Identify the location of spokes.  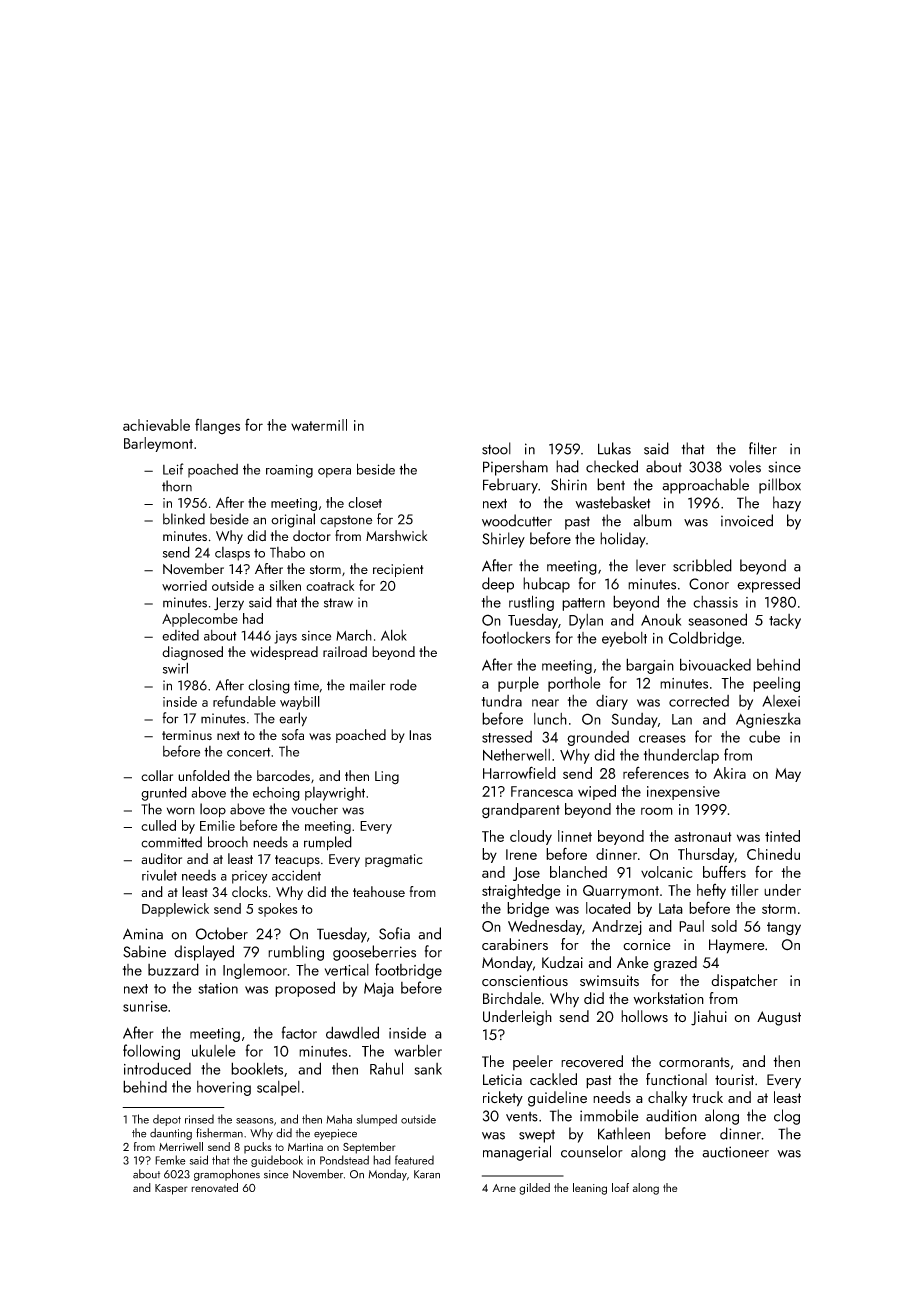
(277, 910).
